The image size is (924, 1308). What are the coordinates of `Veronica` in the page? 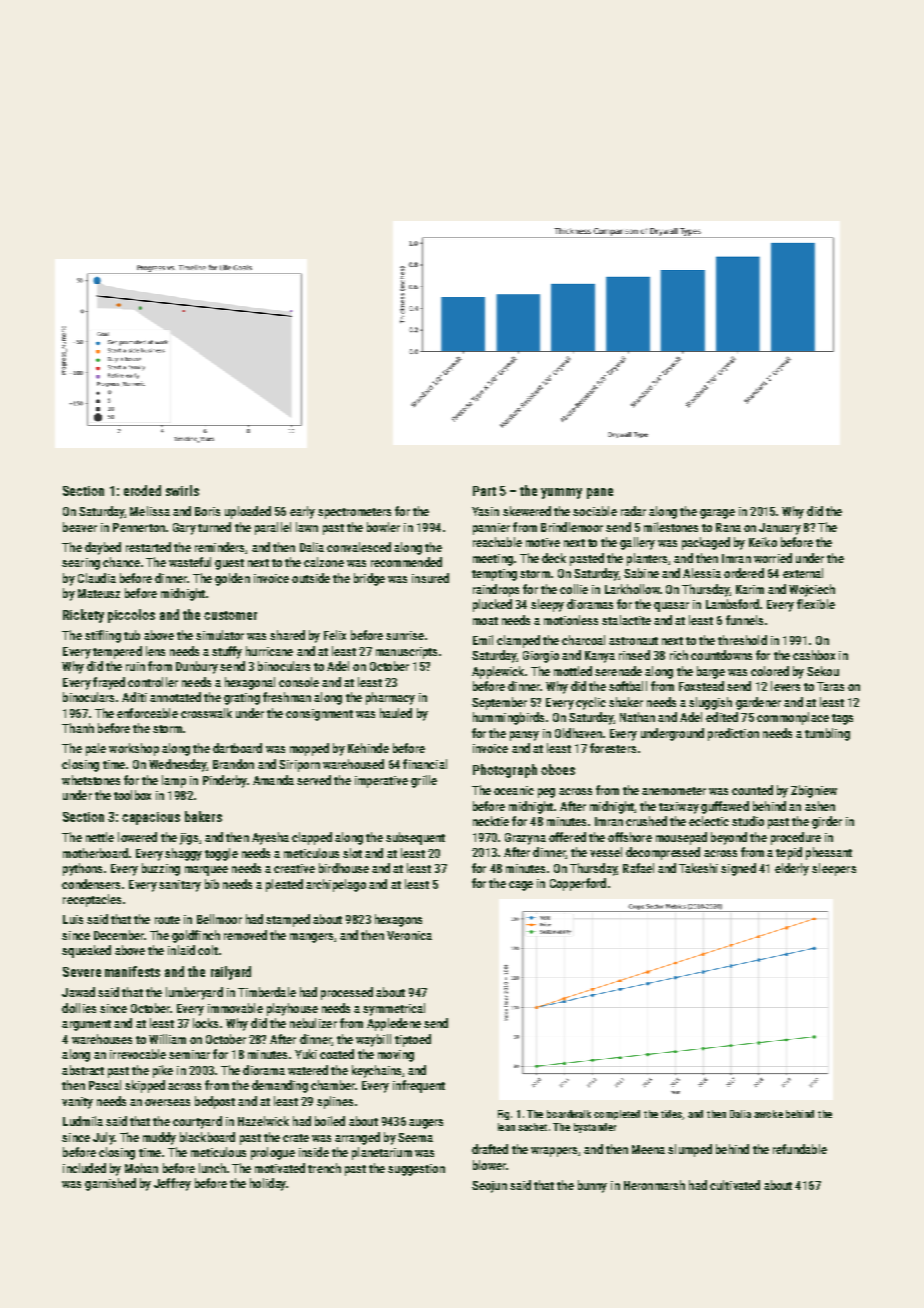 It's located at (409, 935).
